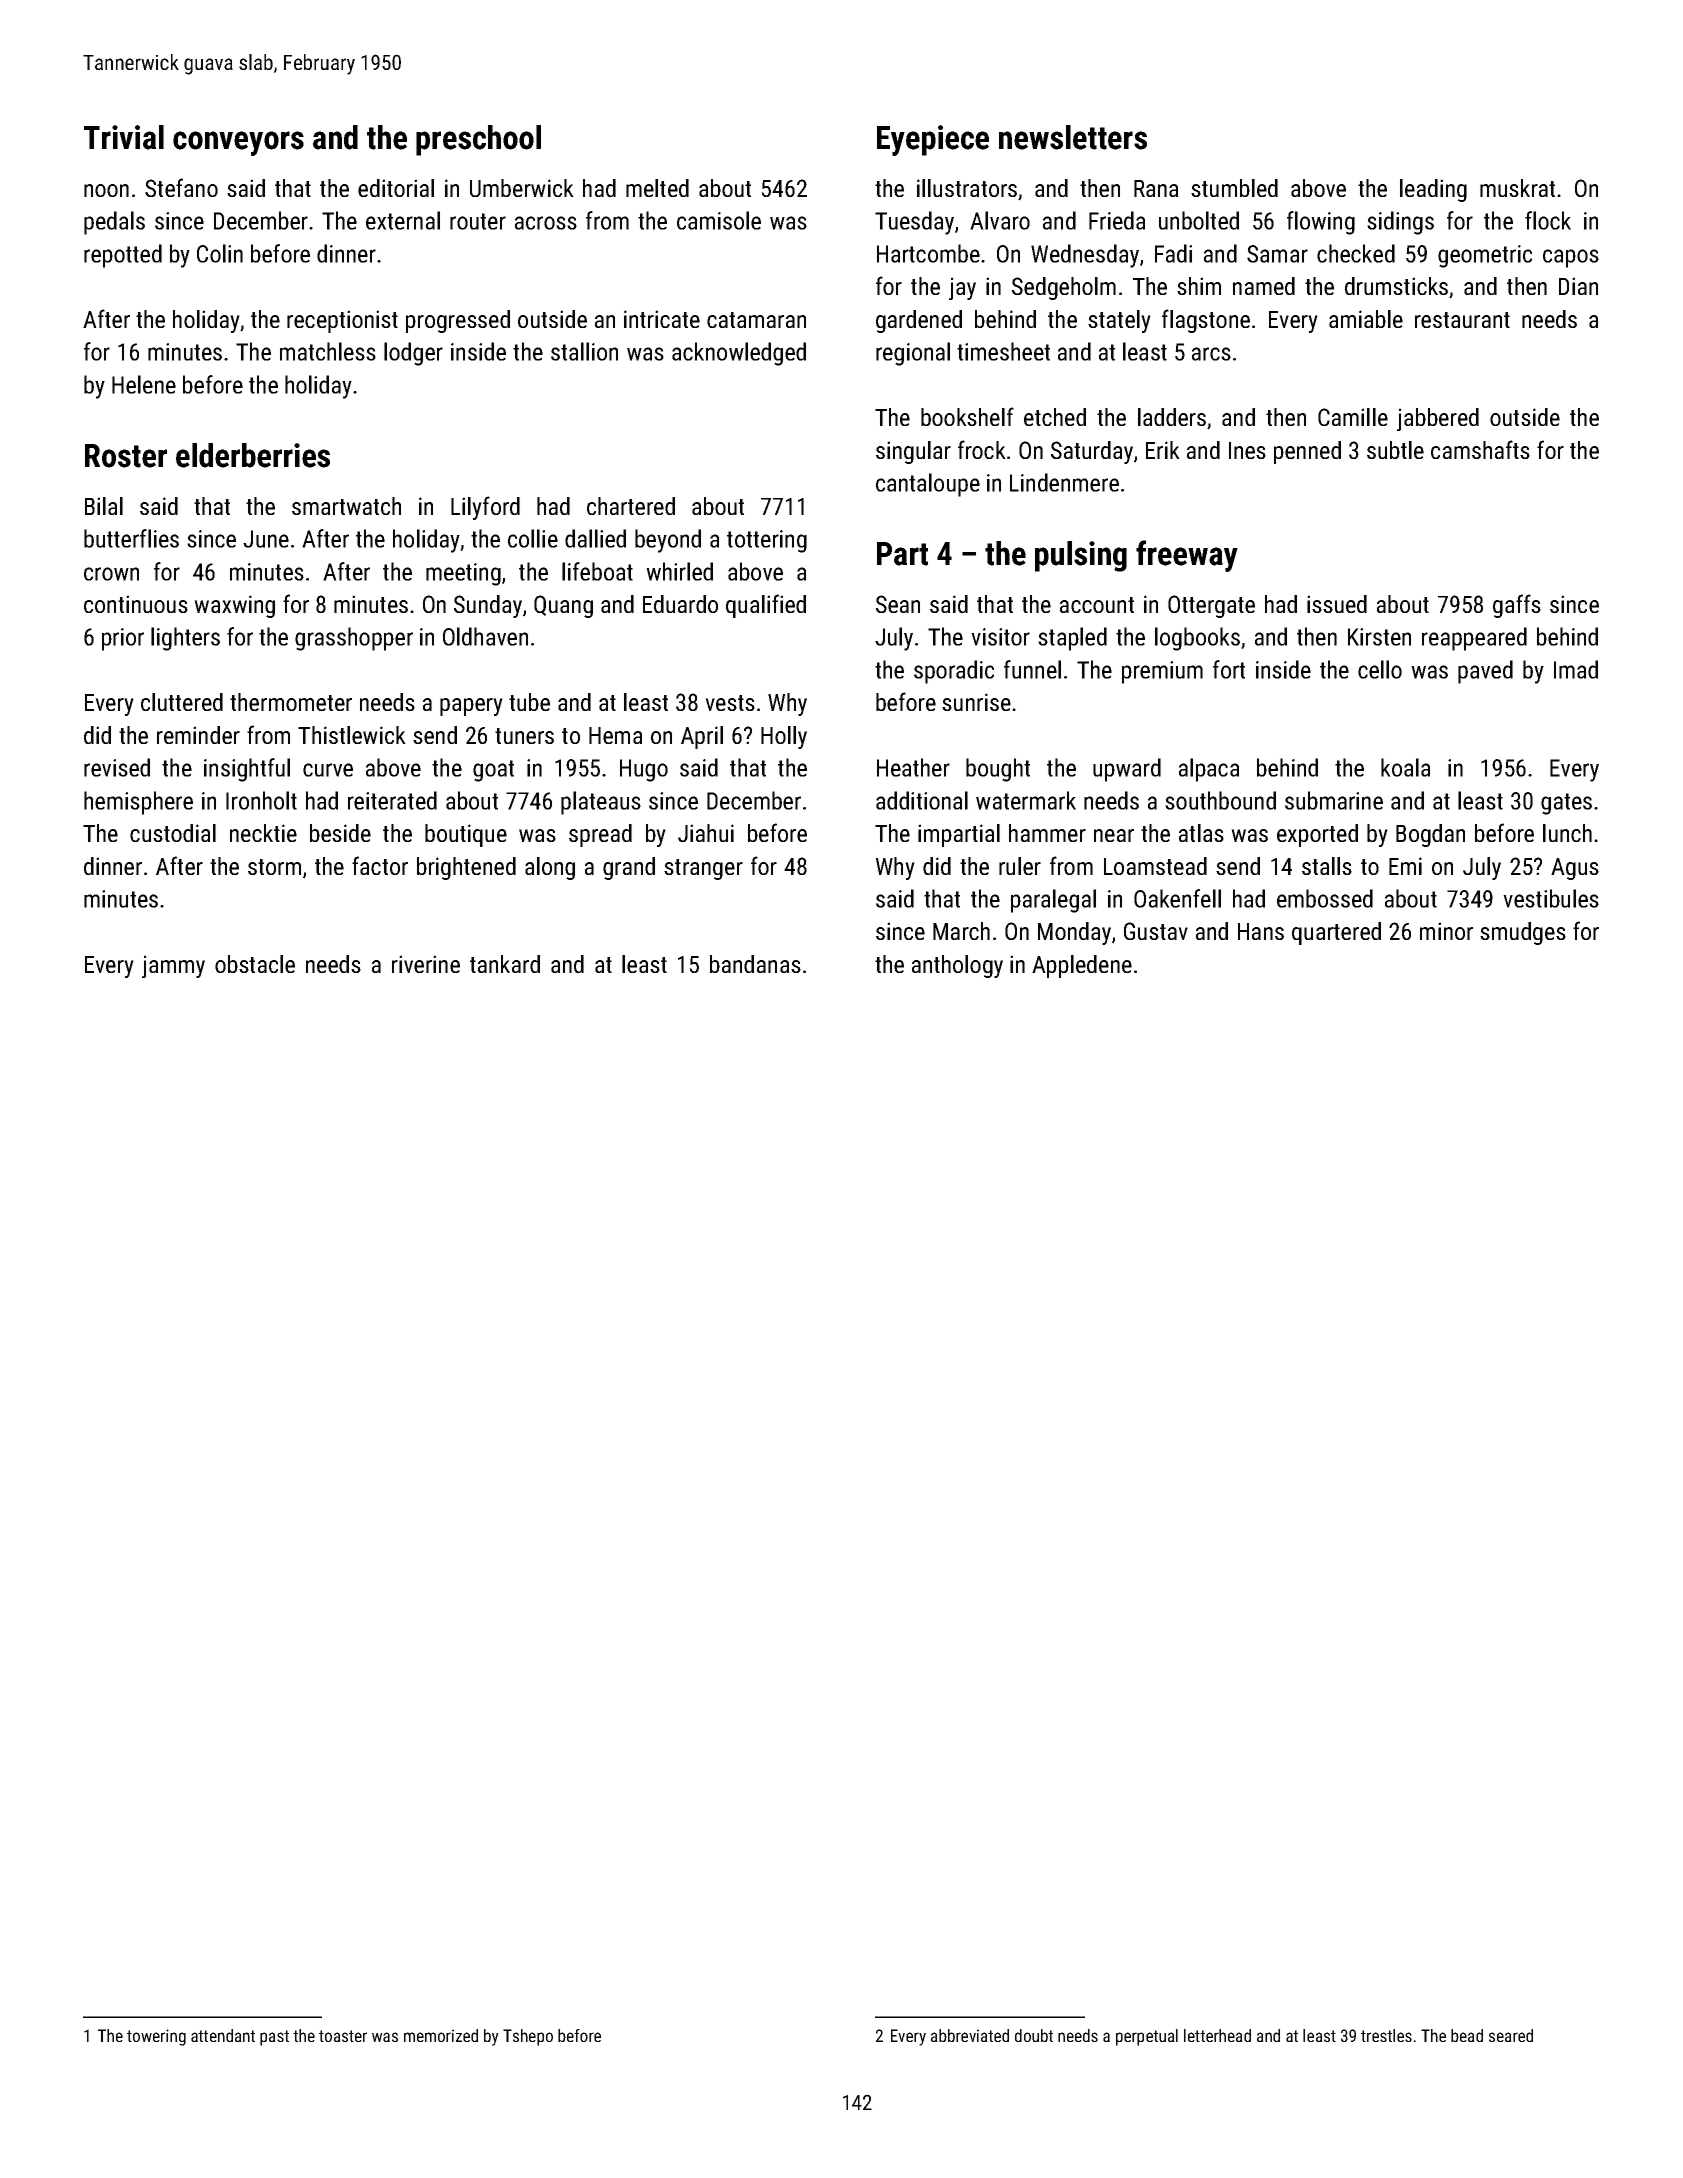 This screenshot has height=2178, width=1683. I want to click on towering, so click(156, 2037).
